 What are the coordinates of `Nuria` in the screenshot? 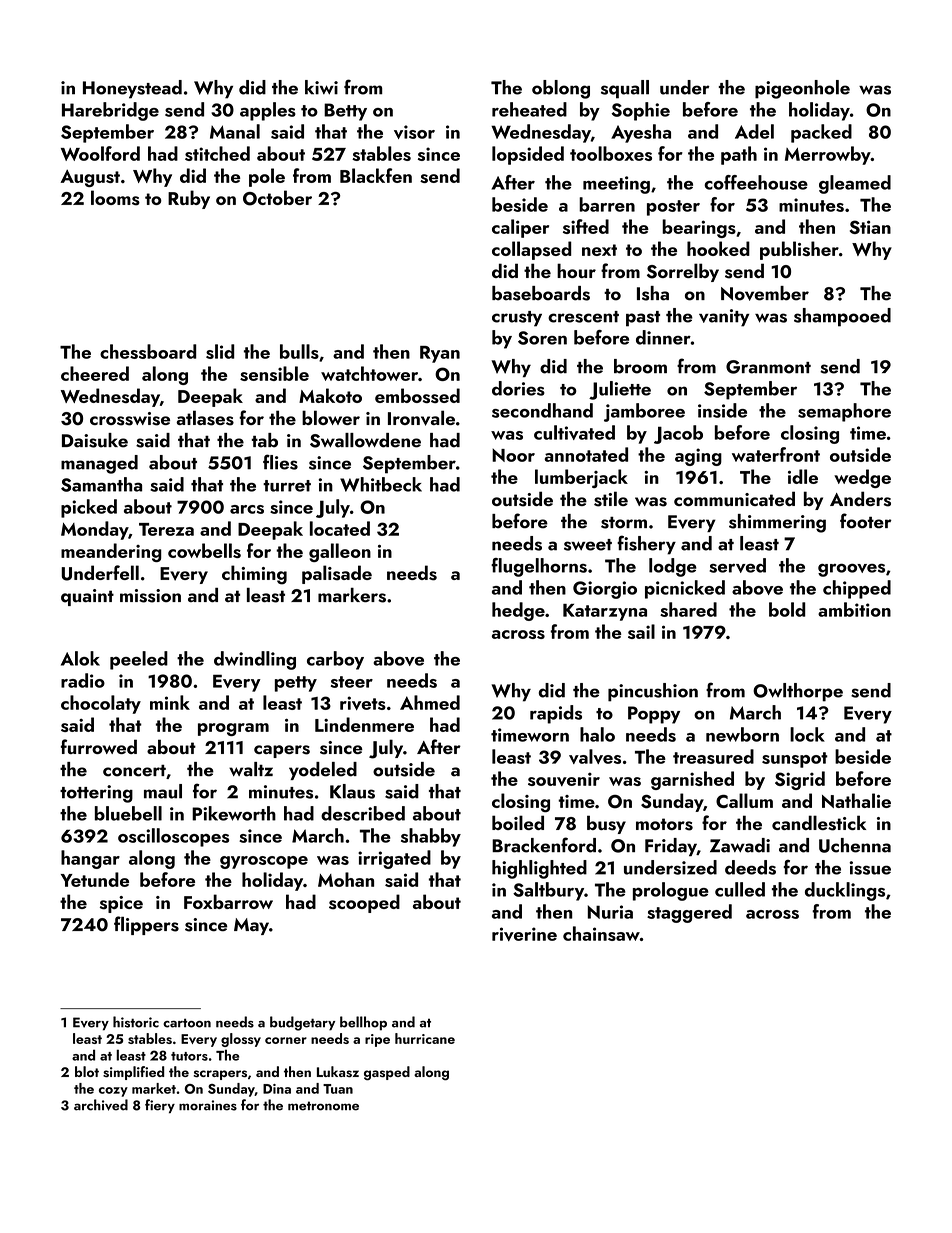 It's located at (610, 912).
